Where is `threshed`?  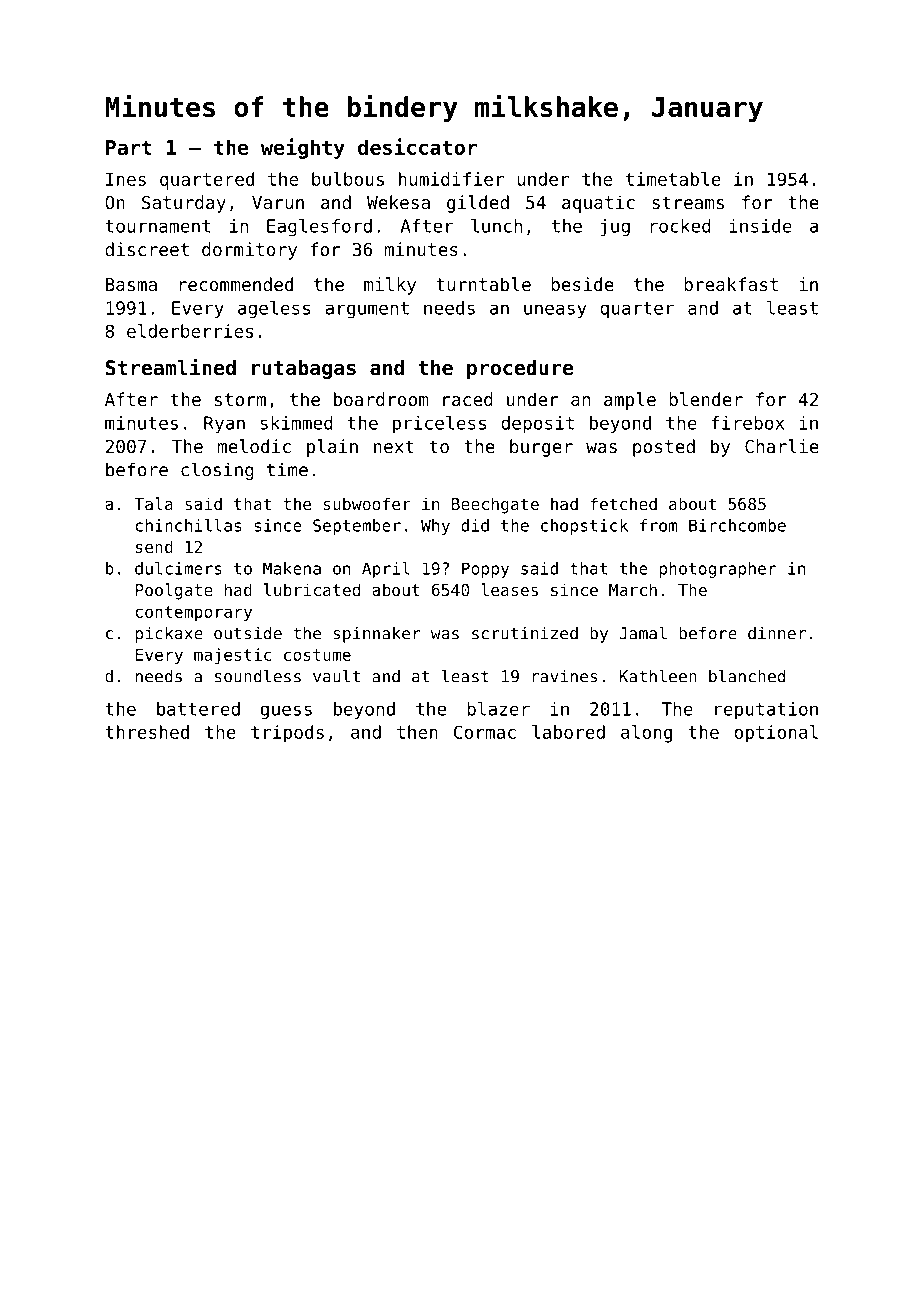 threshed is located at coordinates (147, 732).
